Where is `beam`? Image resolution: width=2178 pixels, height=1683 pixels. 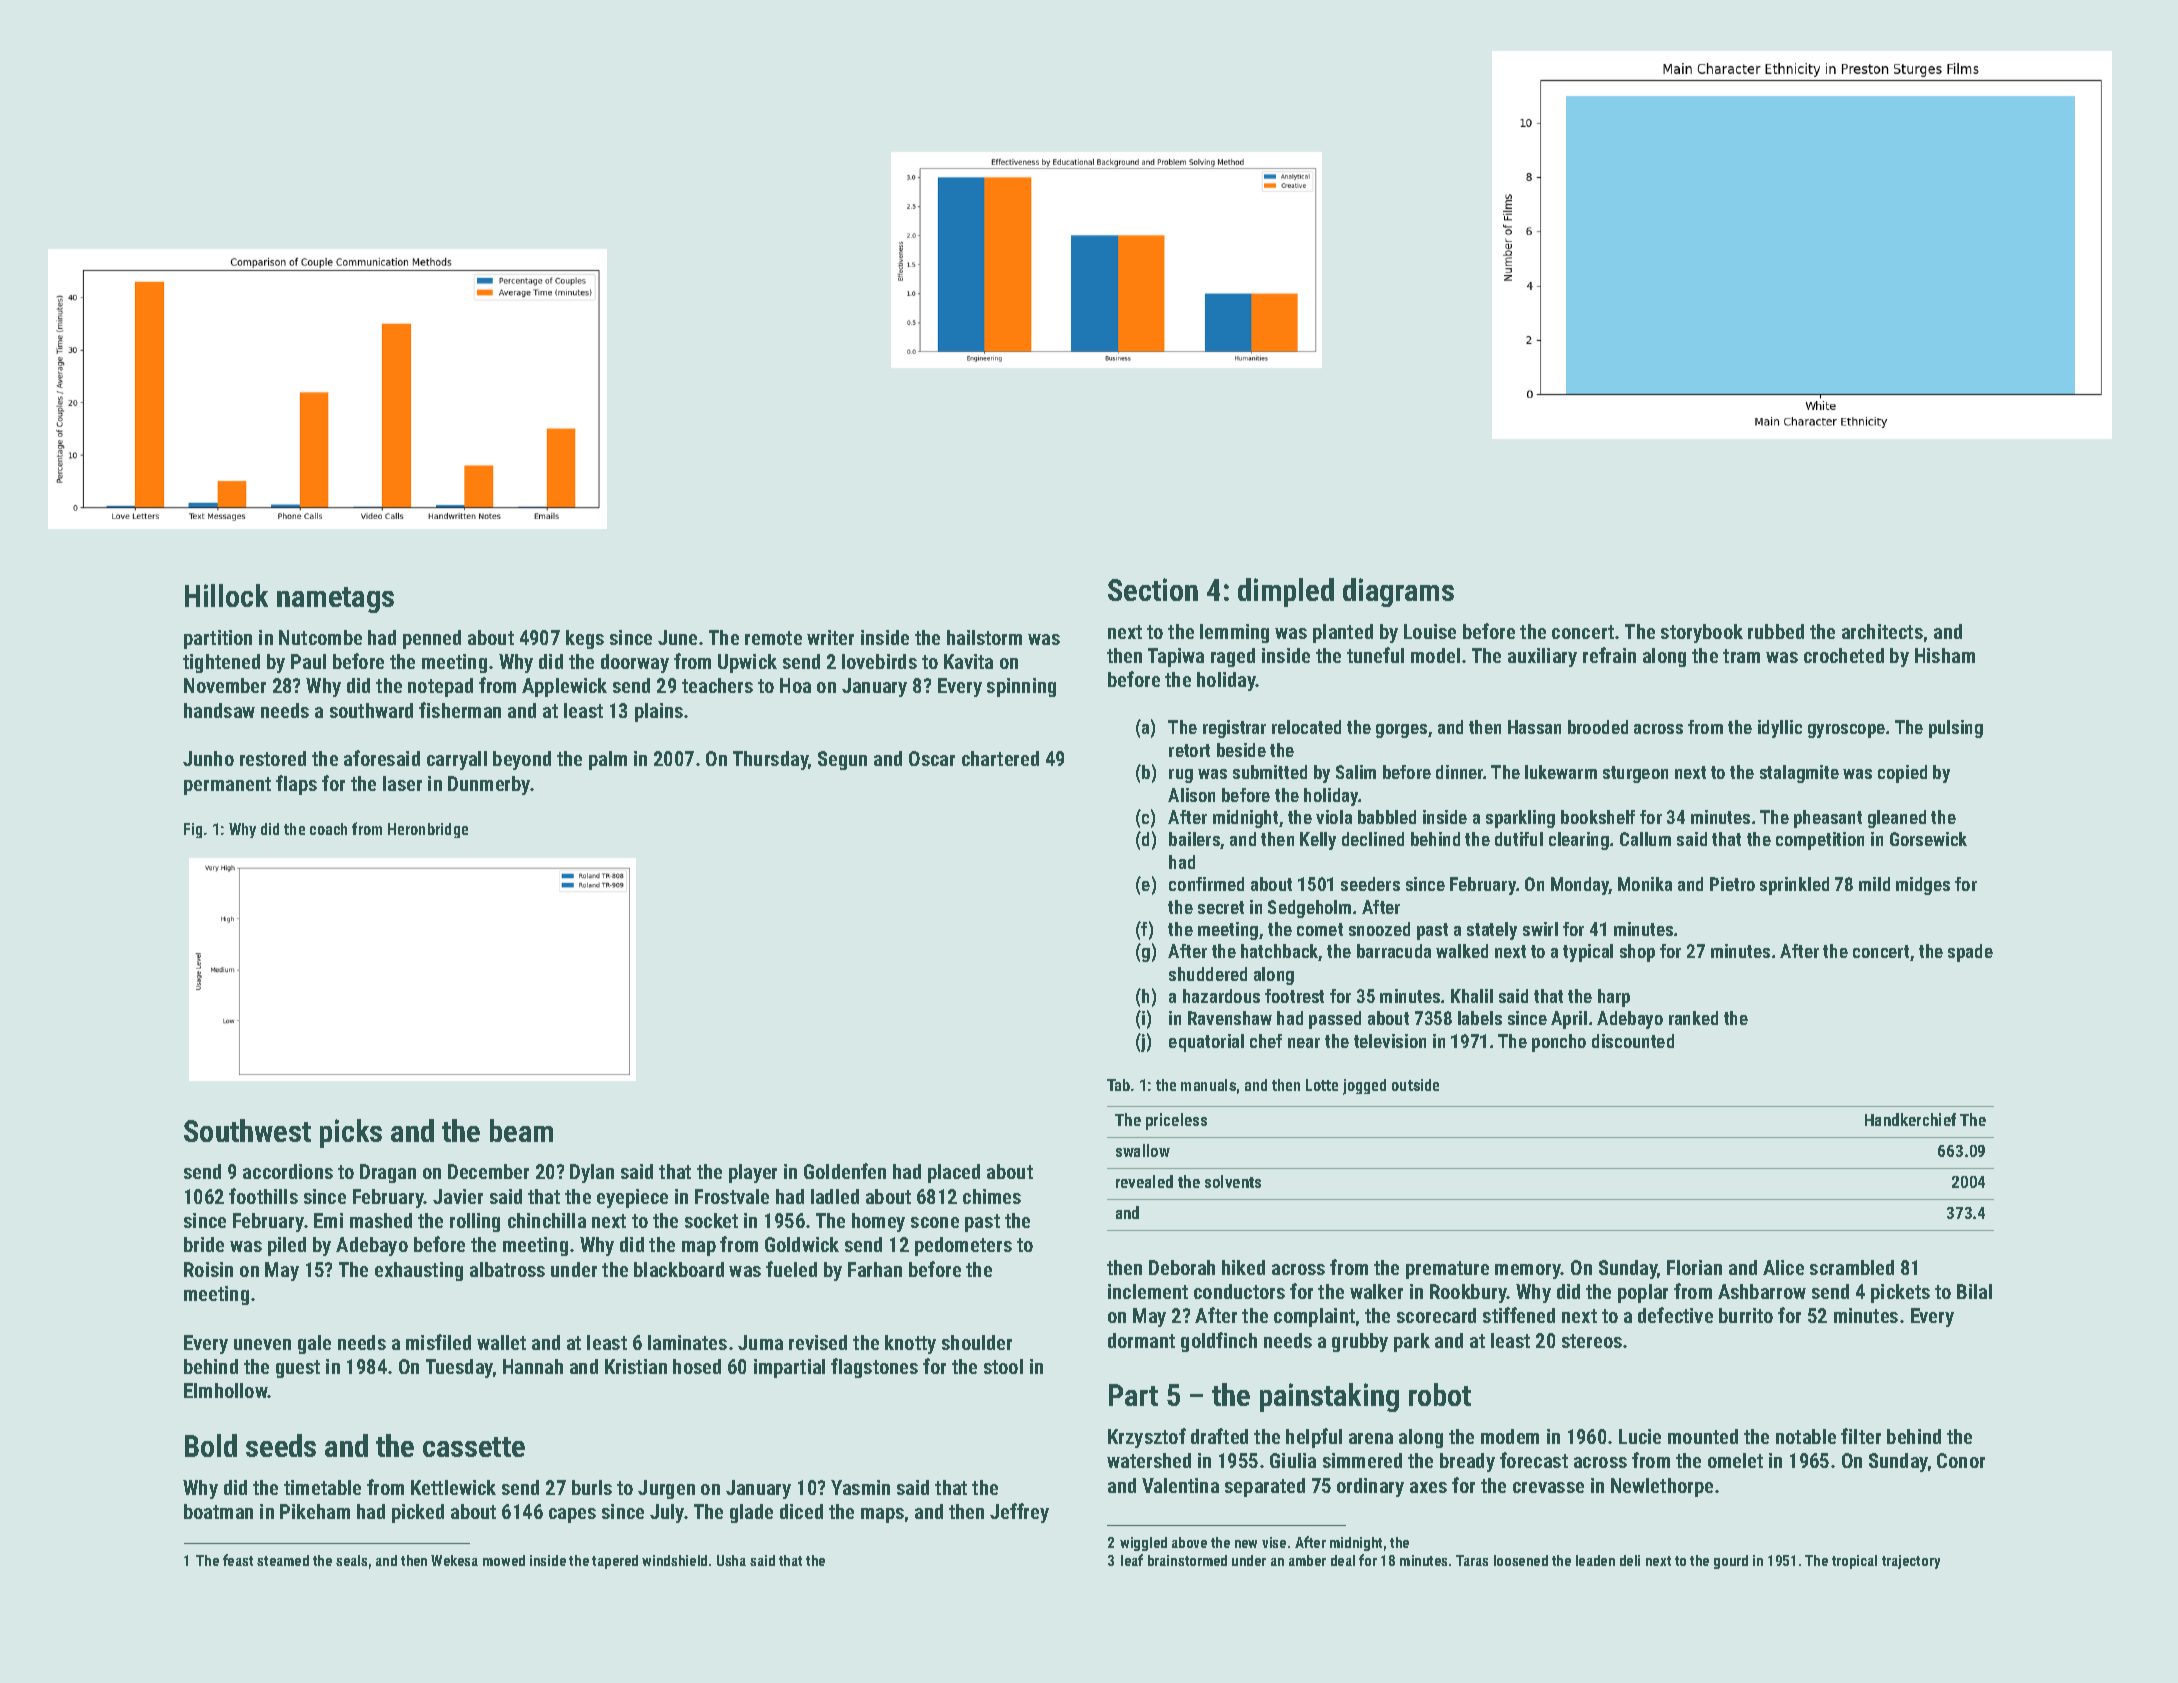 beam is located at coordinates (521, 1130).
